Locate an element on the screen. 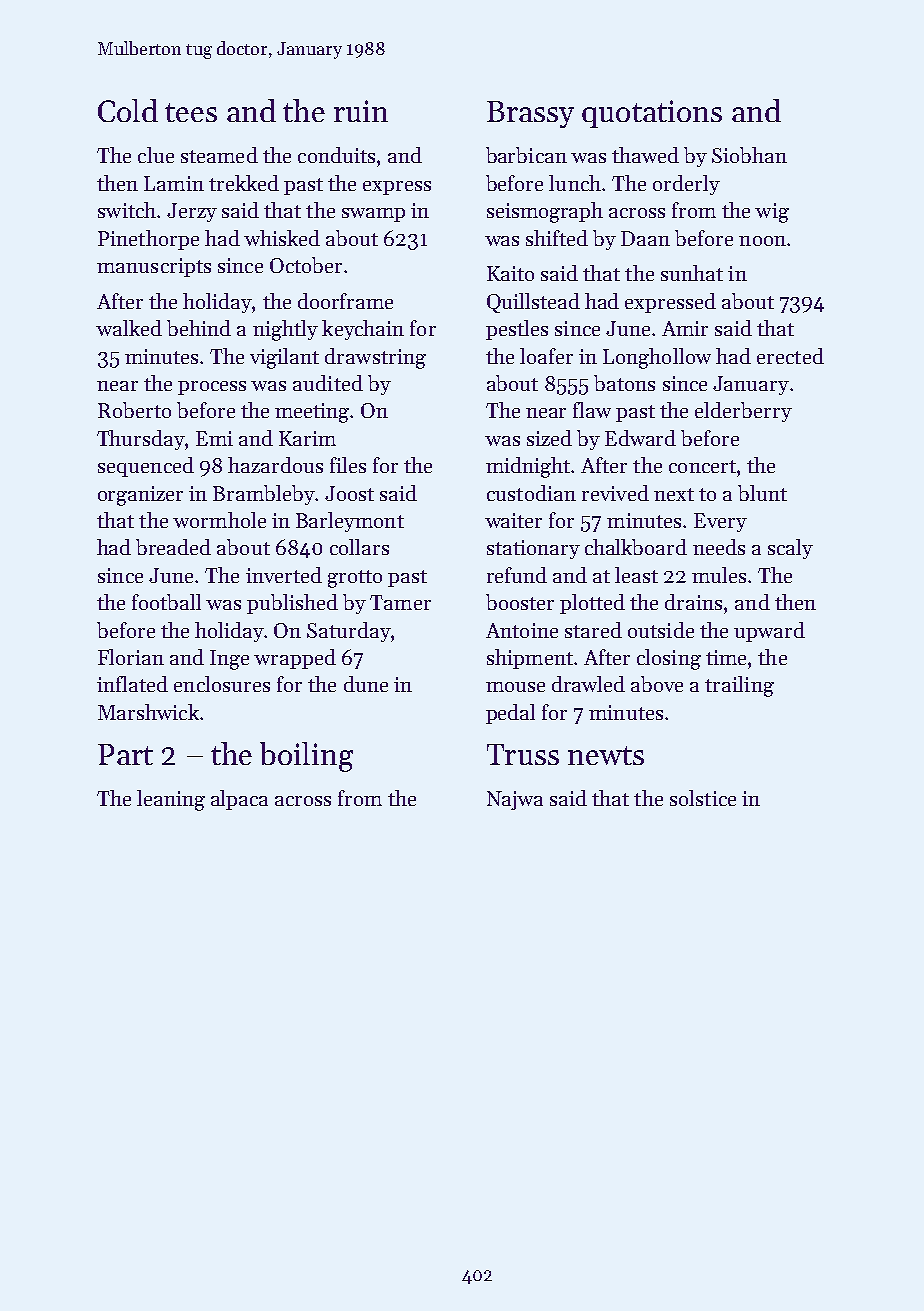 The height and width of the screenshot is (1311, 924). Siobhan is located at coordinates (749, 155).
